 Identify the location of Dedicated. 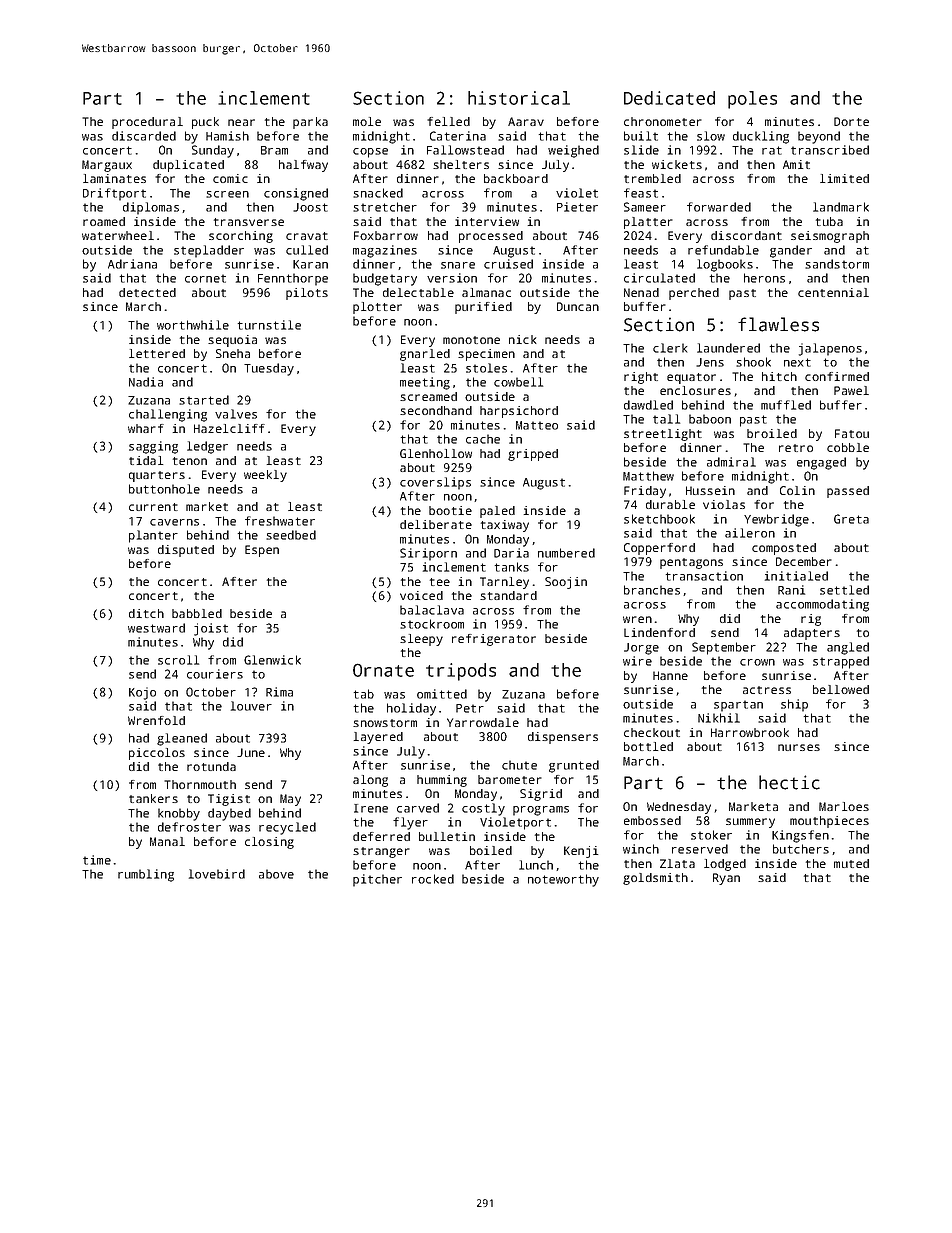
(669, 98).
